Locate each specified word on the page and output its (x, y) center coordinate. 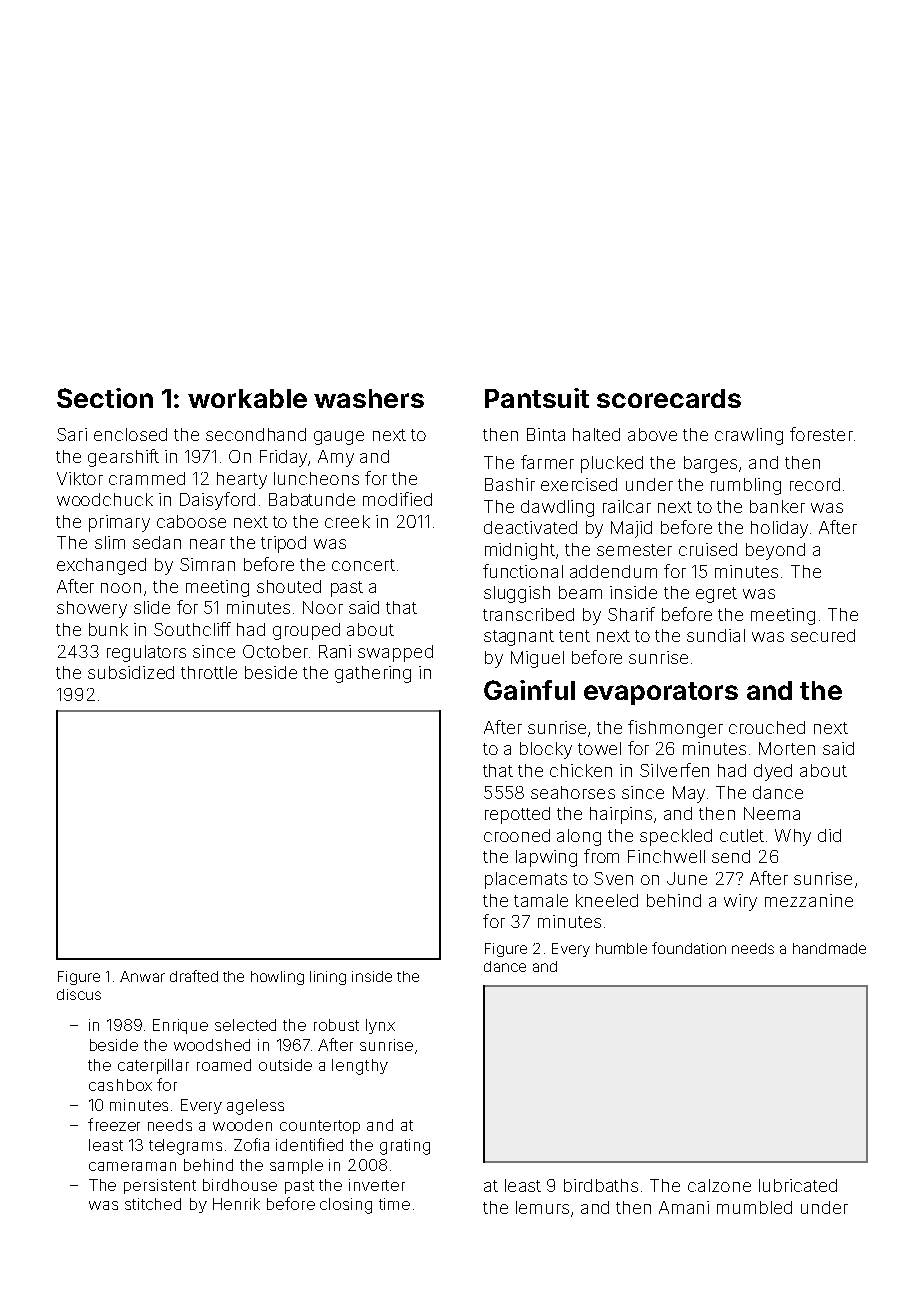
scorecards (669, 398)
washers (369, 398)
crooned (517, 835)
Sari (72, 434)
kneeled (607, 900)
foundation (689, 948)
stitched (153, 1204)
